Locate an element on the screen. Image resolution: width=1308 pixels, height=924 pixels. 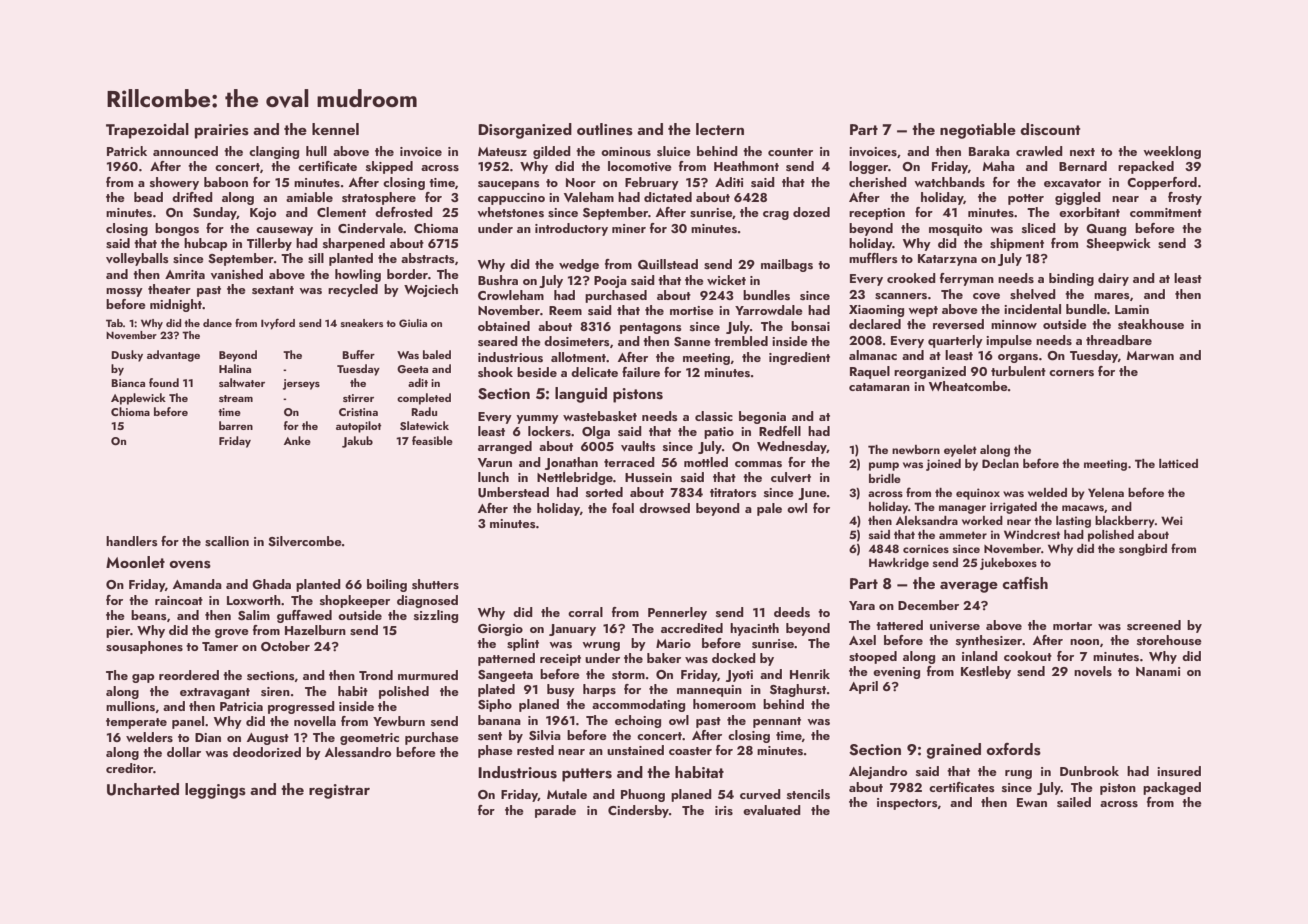
Trapezoidal is located at coordinates (147, 131).
